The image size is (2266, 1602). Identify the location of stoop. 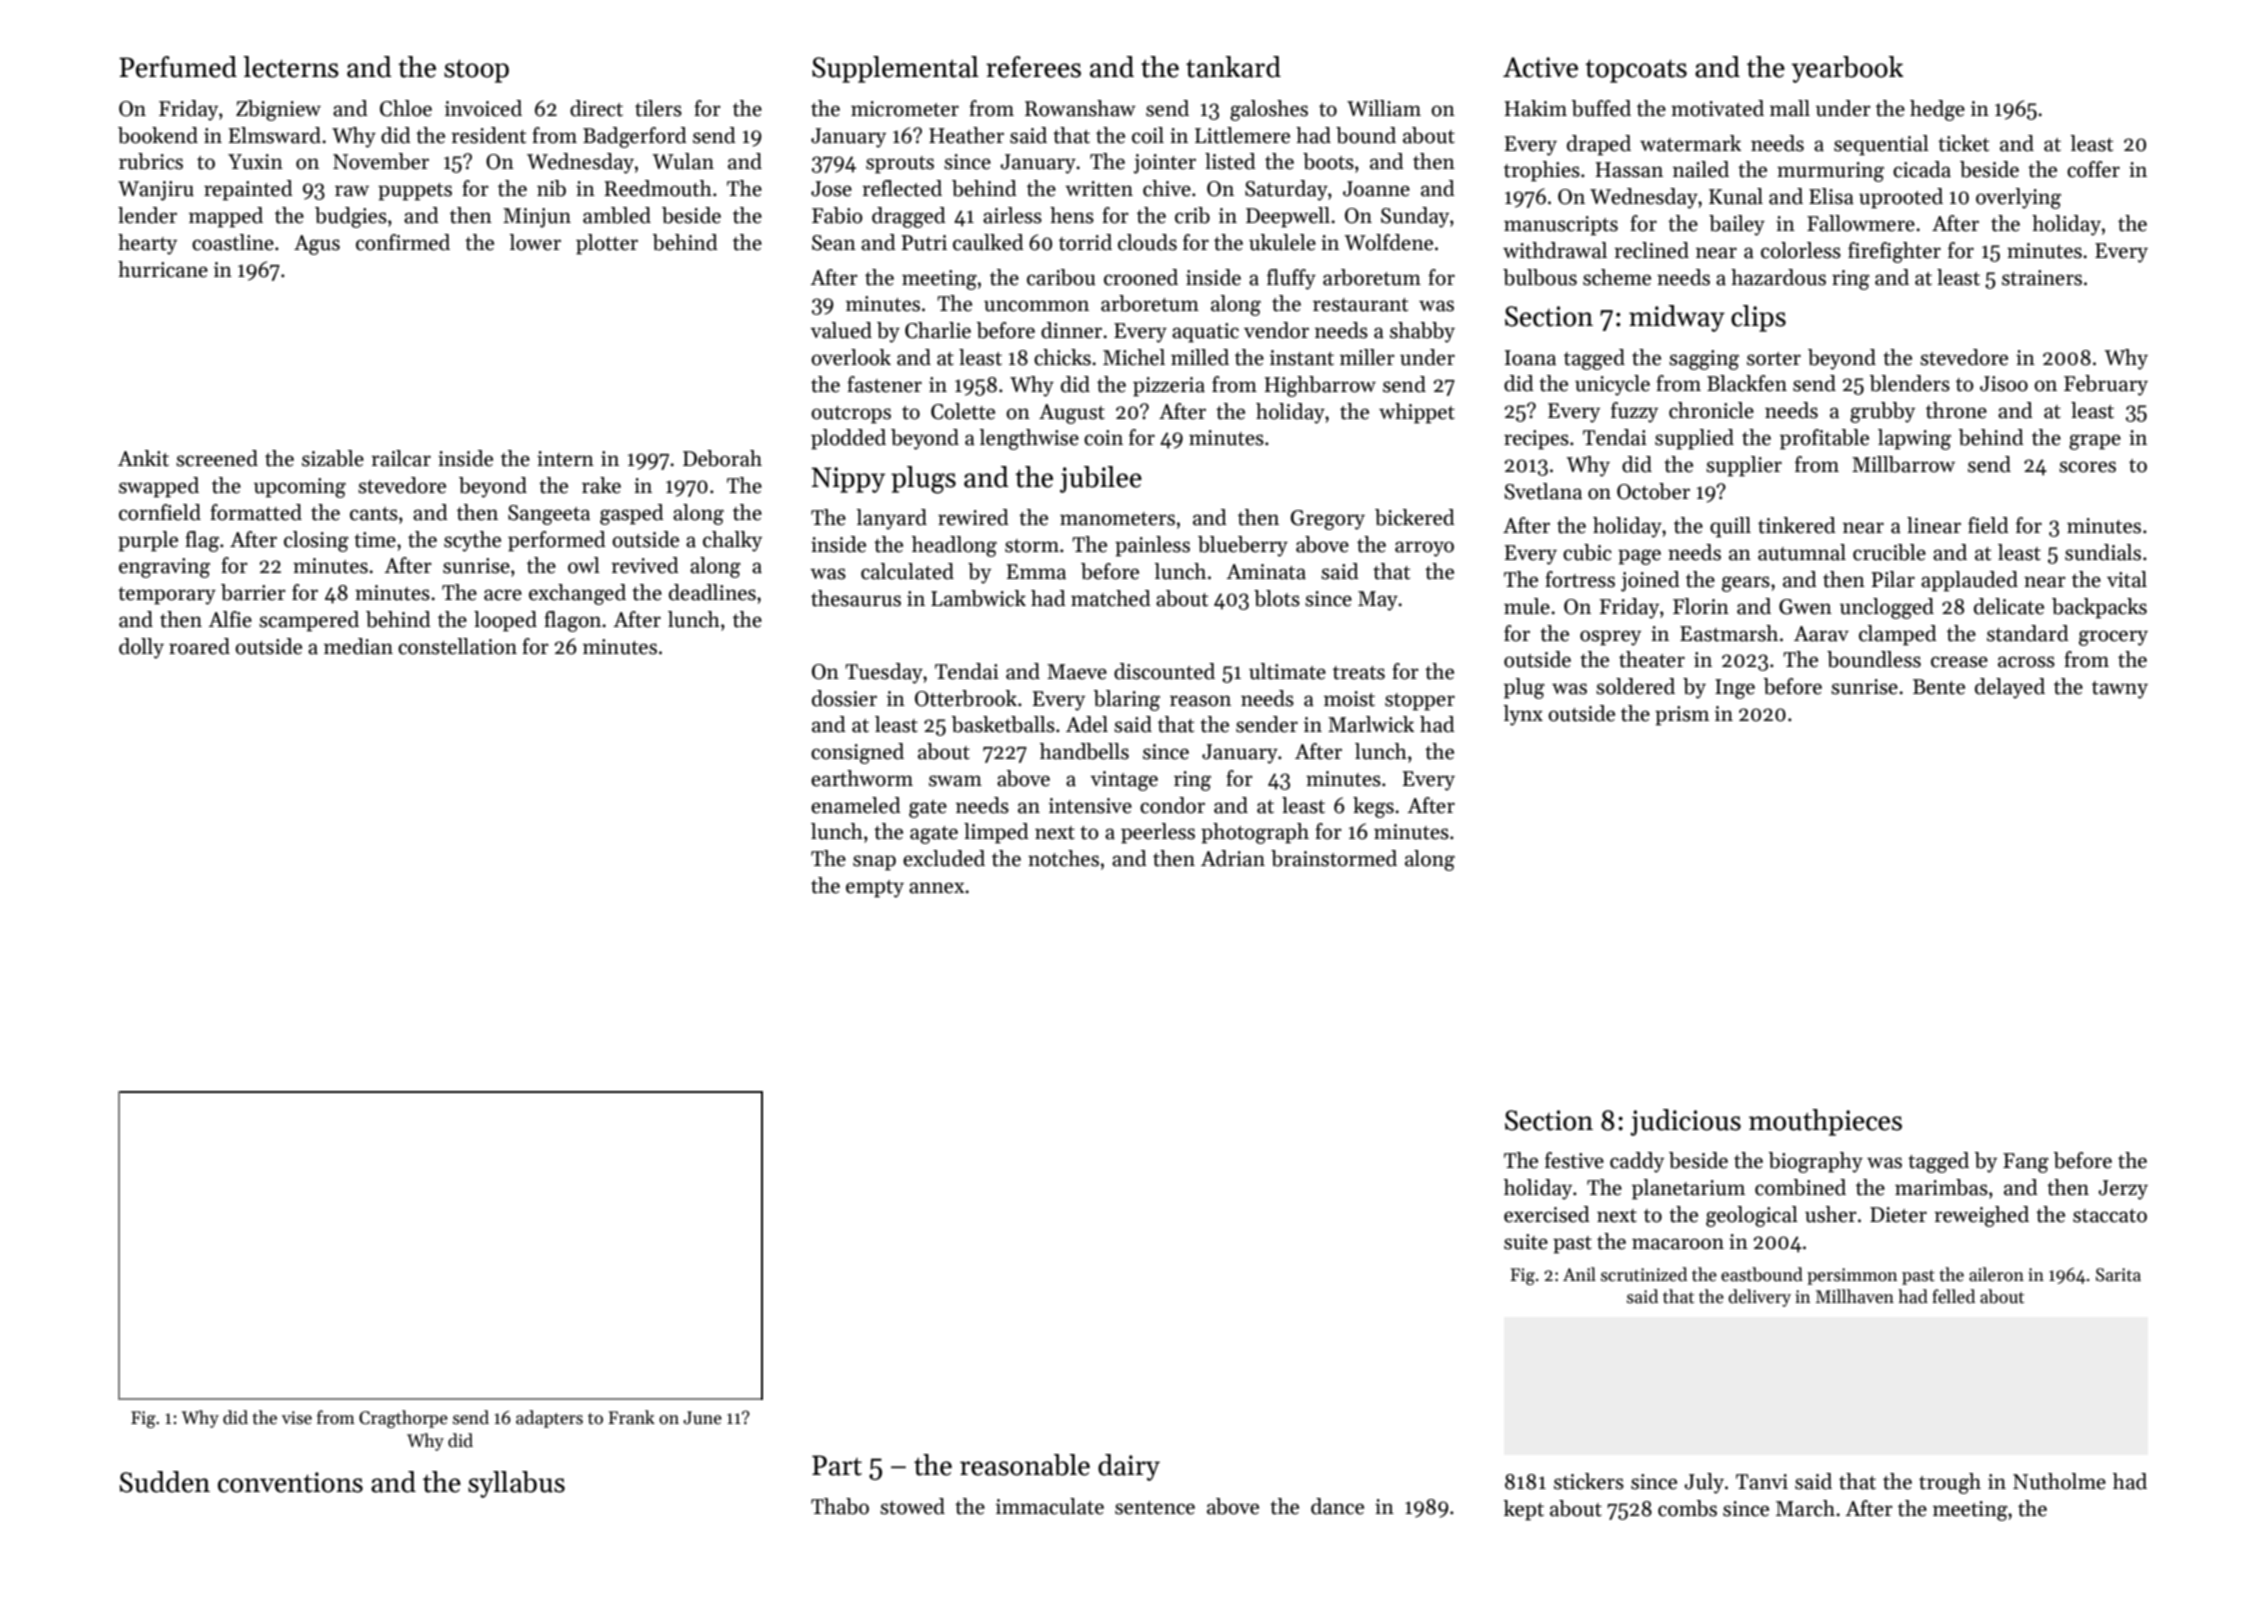
(476, 71).
